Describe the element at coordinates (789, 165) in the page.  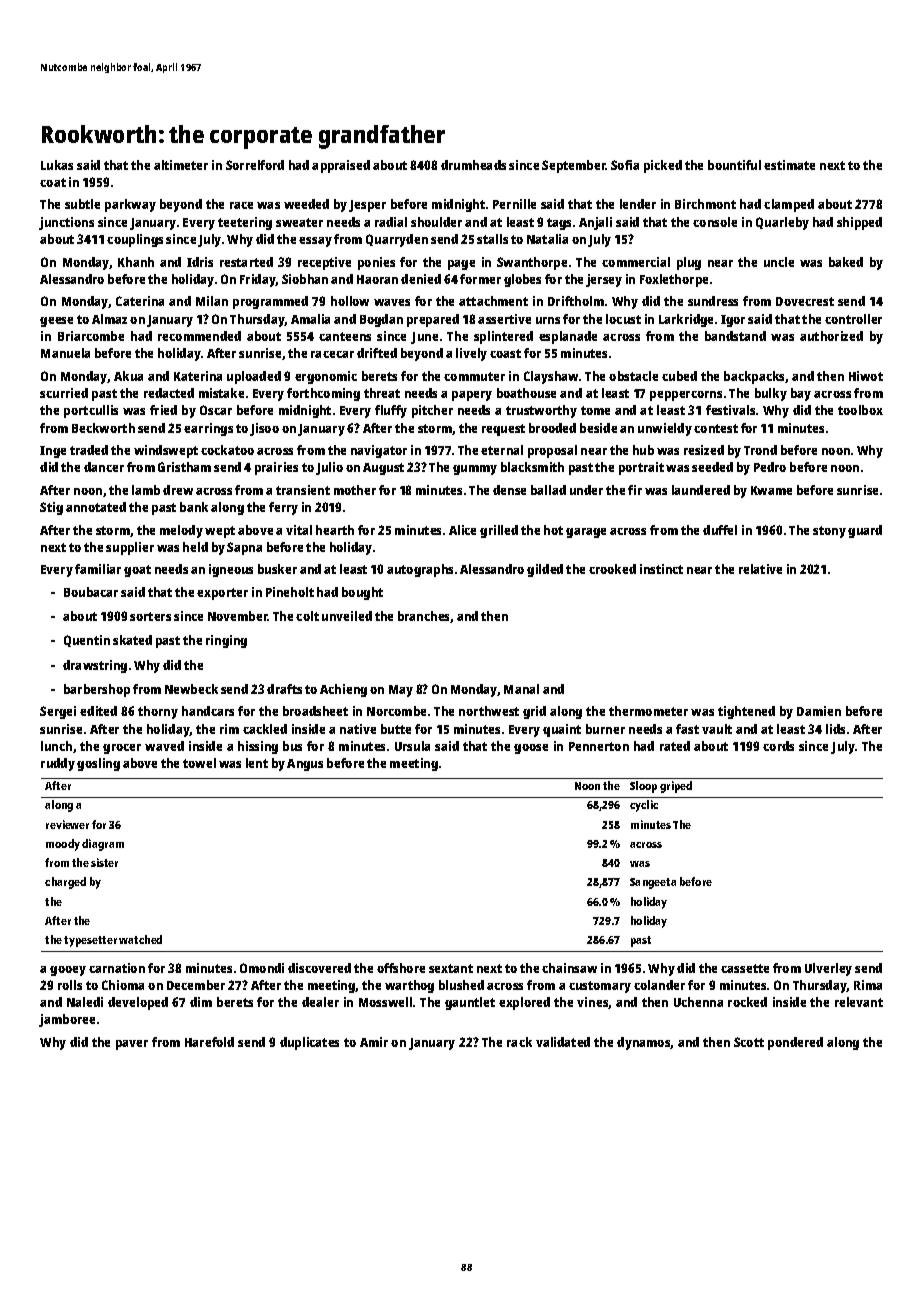
I see `estimate` at that location.
